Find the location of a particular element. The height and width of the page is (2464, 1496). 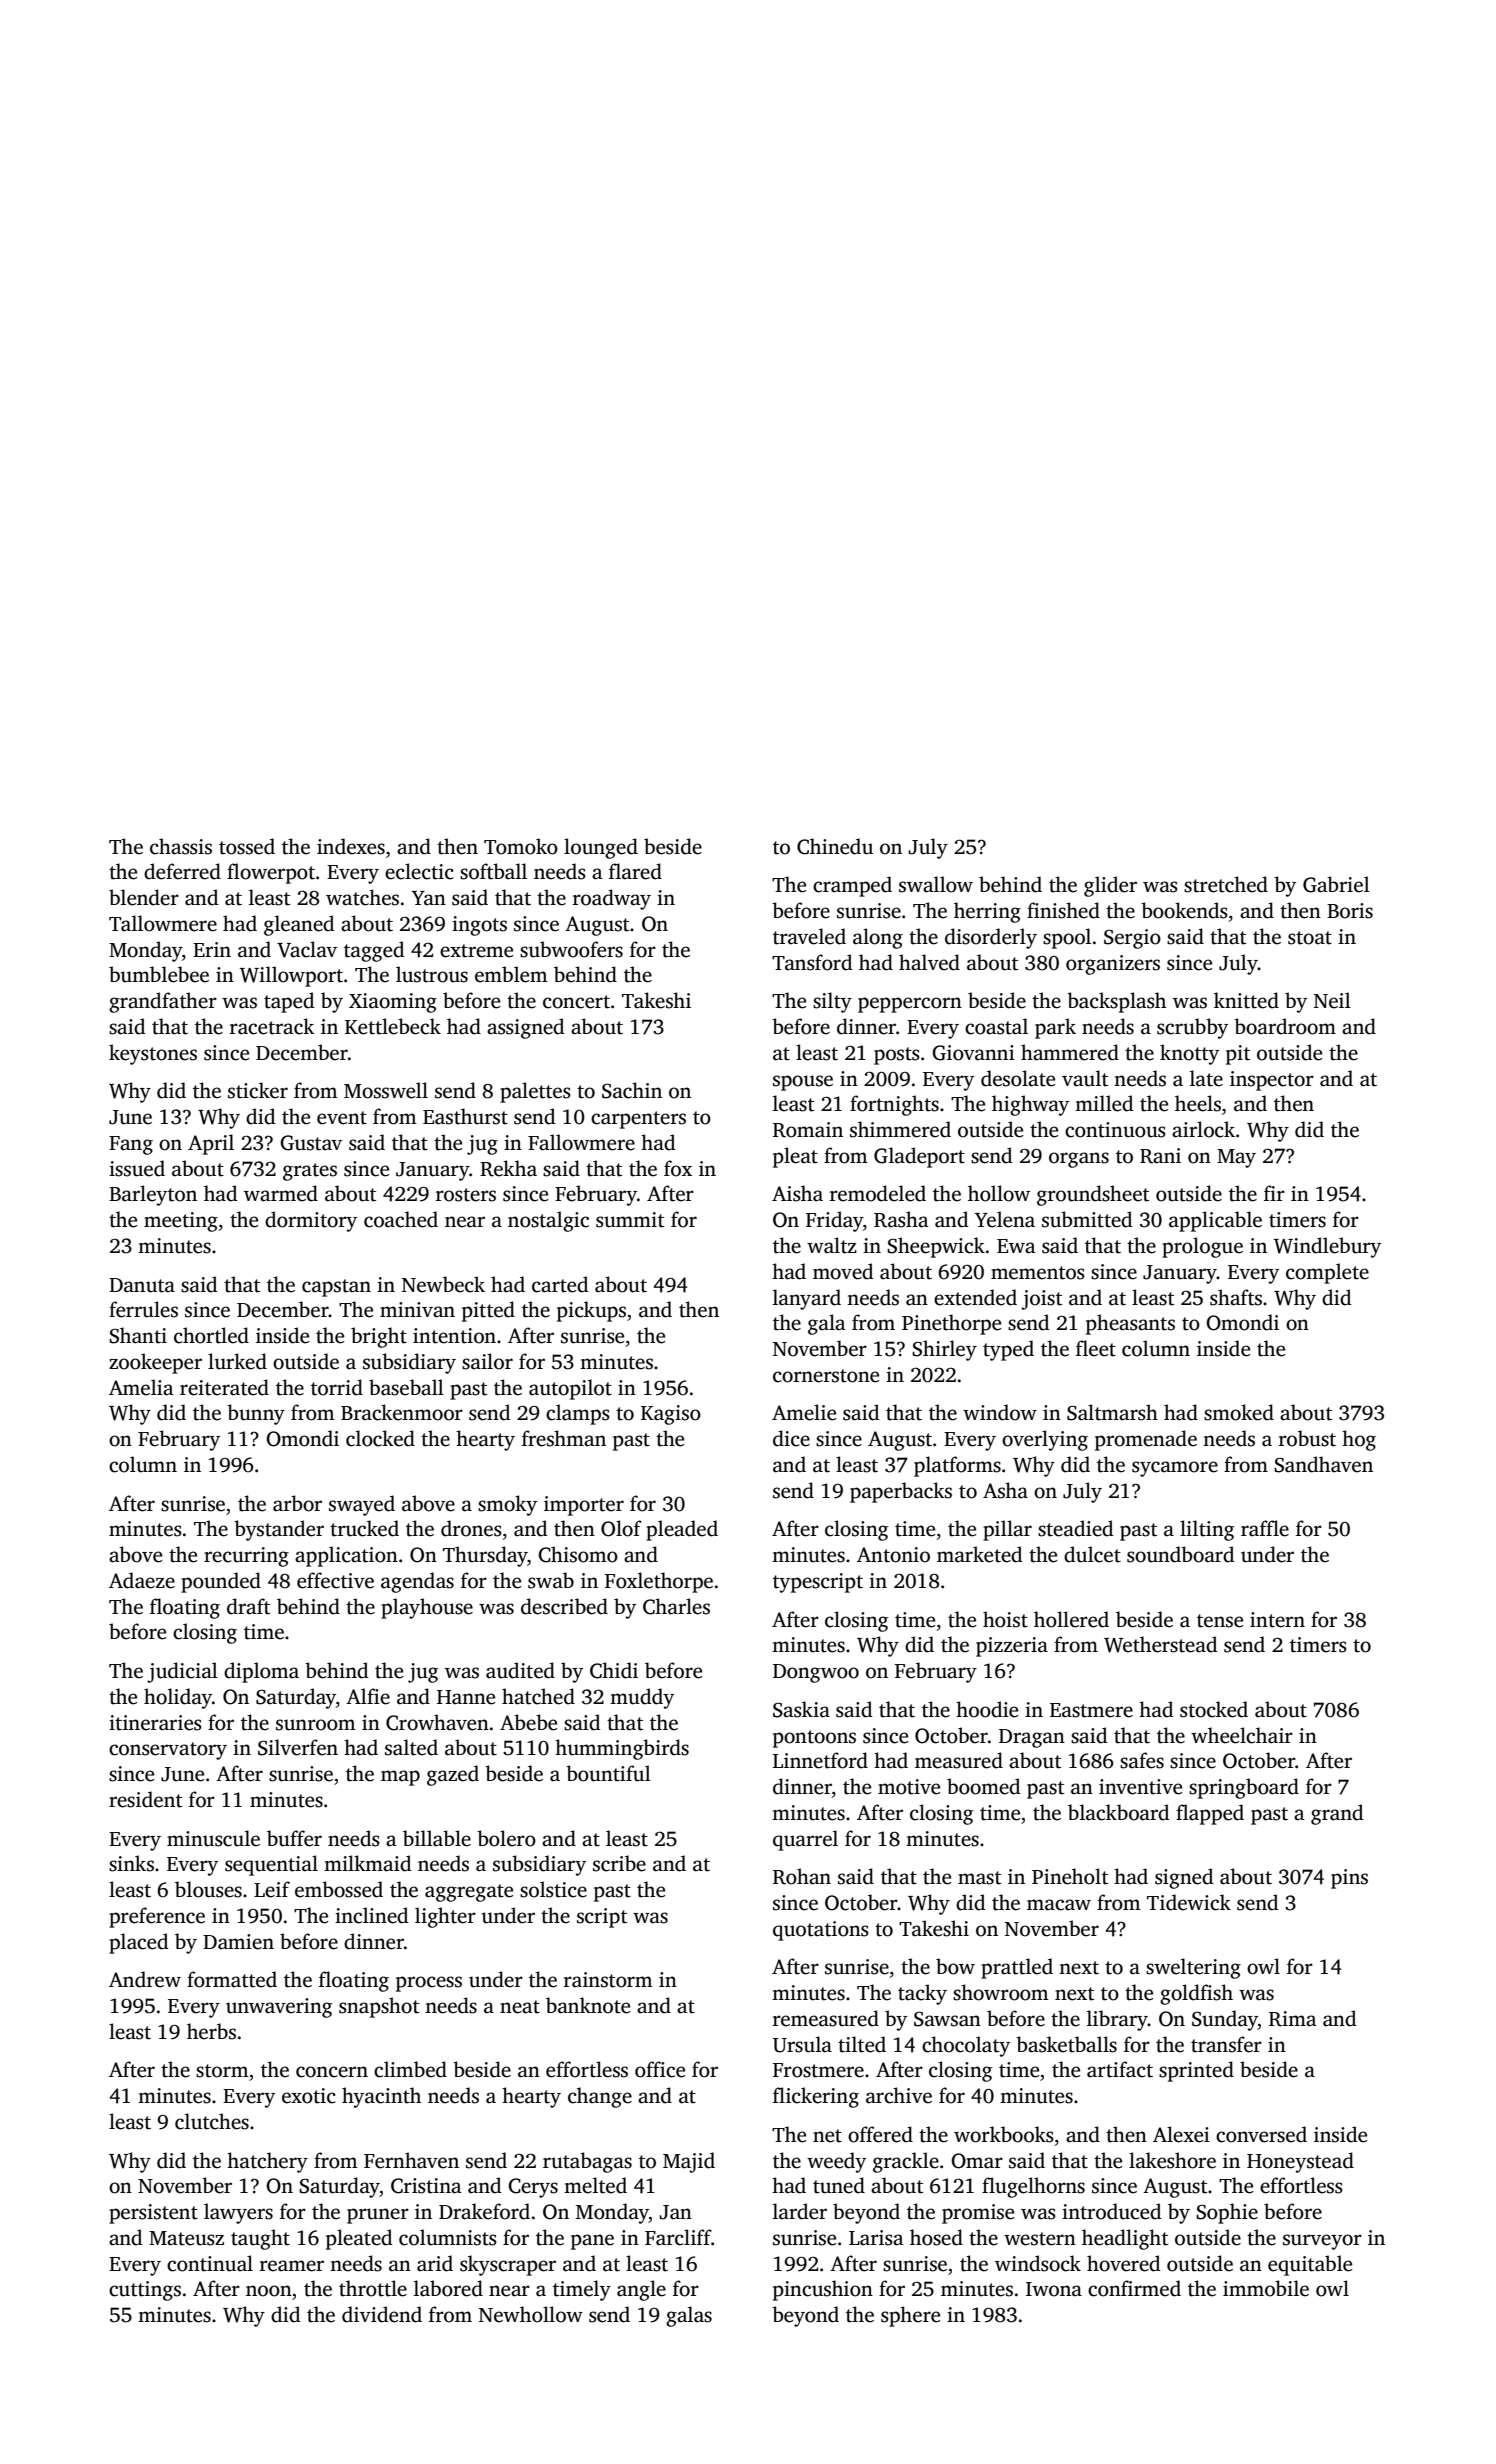

draft is located at coordinates (248, 1606).
